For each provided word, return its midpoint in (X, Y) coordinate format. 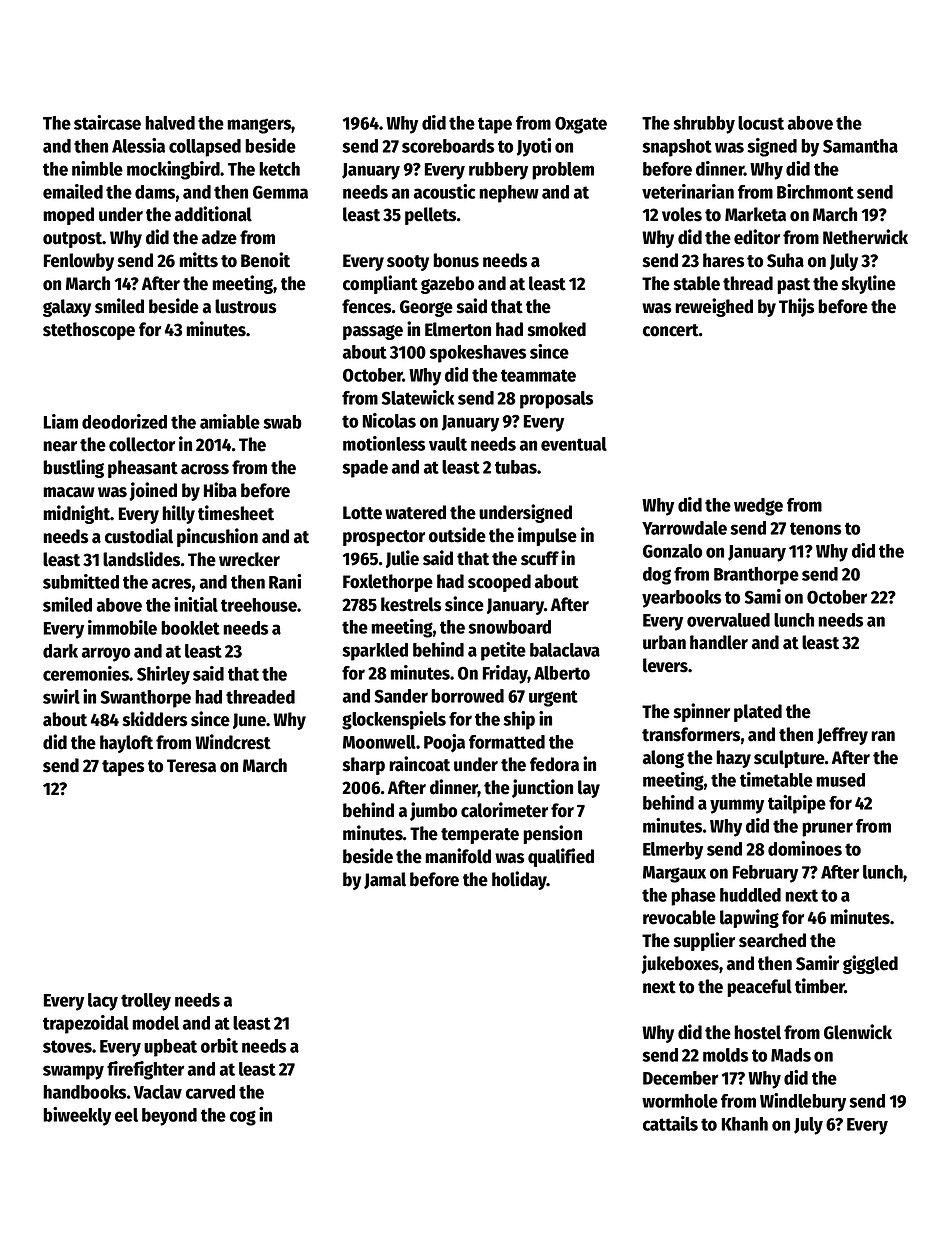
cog (243, 1118)
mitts (198, 260)
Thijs (796, 307)
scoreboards (448, 146)
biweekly (77, 1116)
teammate (538, 375)
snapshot (677, 148)
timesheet (236, 513)
